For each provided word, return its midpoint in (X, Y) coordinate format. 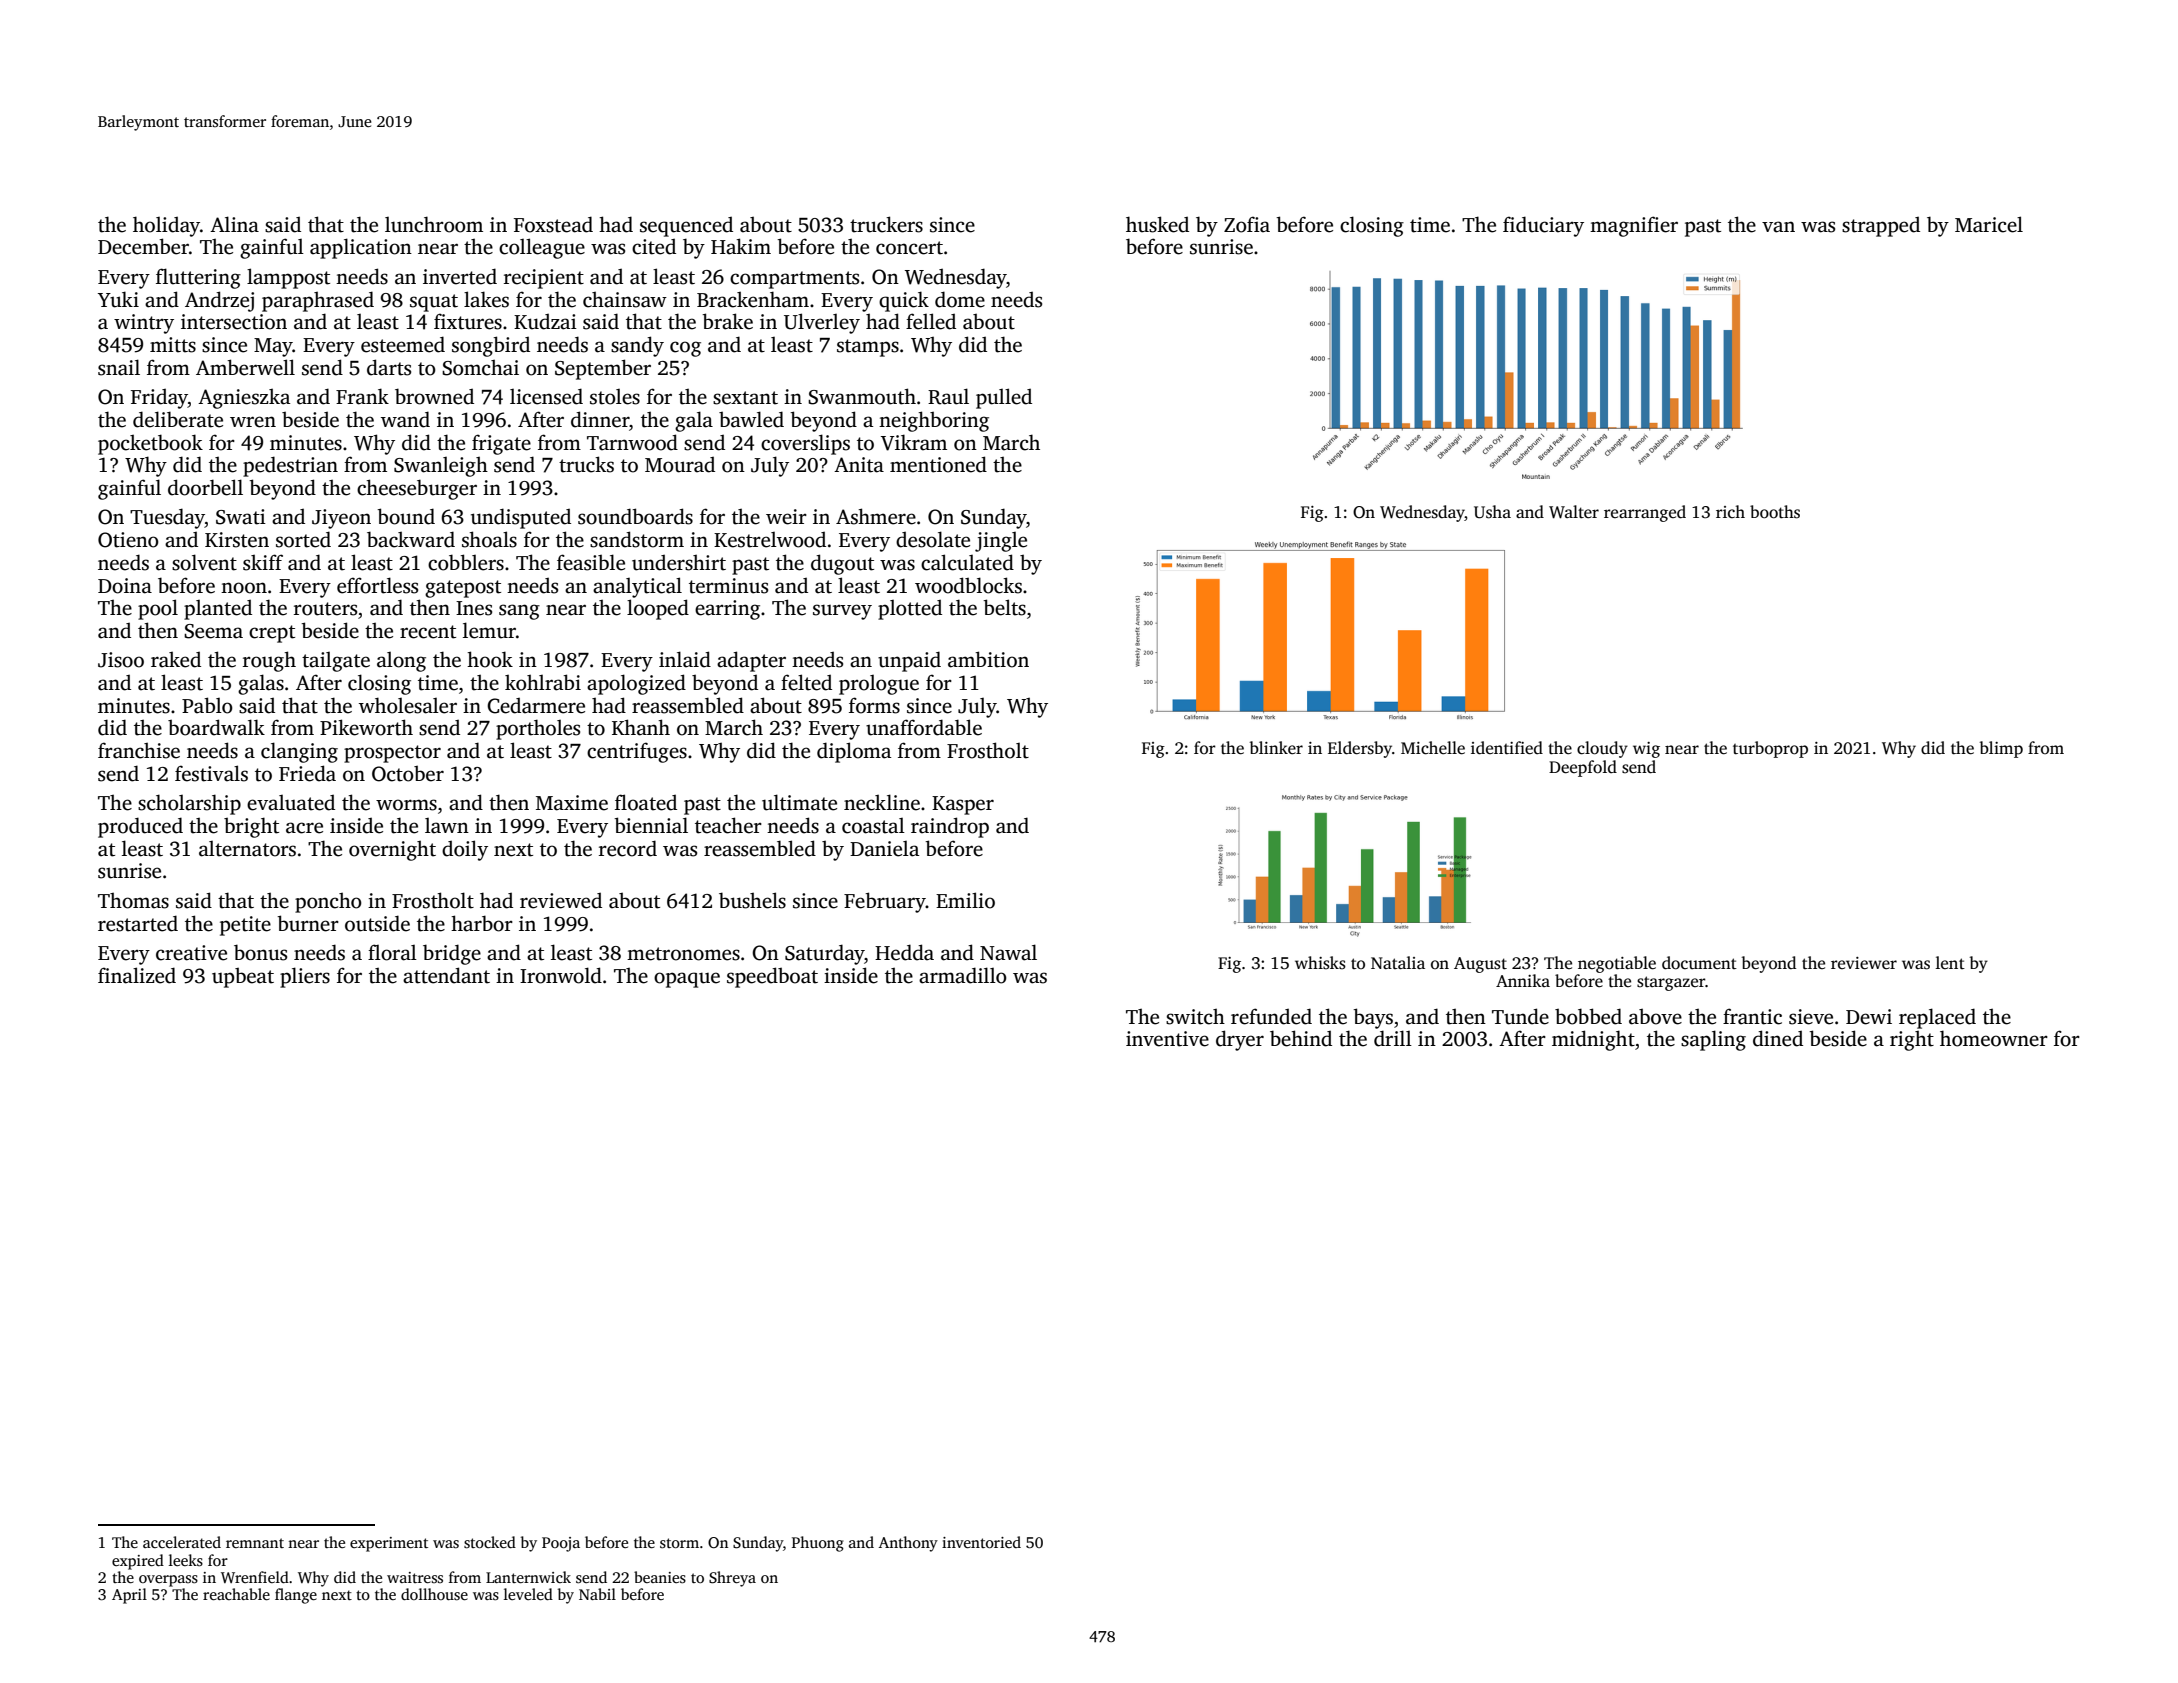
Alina (234, 224)
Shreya (732, 1579)
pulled (1004, 398)
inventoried (981, 1542)
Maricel (1989, 224)
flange (296, 1596)
